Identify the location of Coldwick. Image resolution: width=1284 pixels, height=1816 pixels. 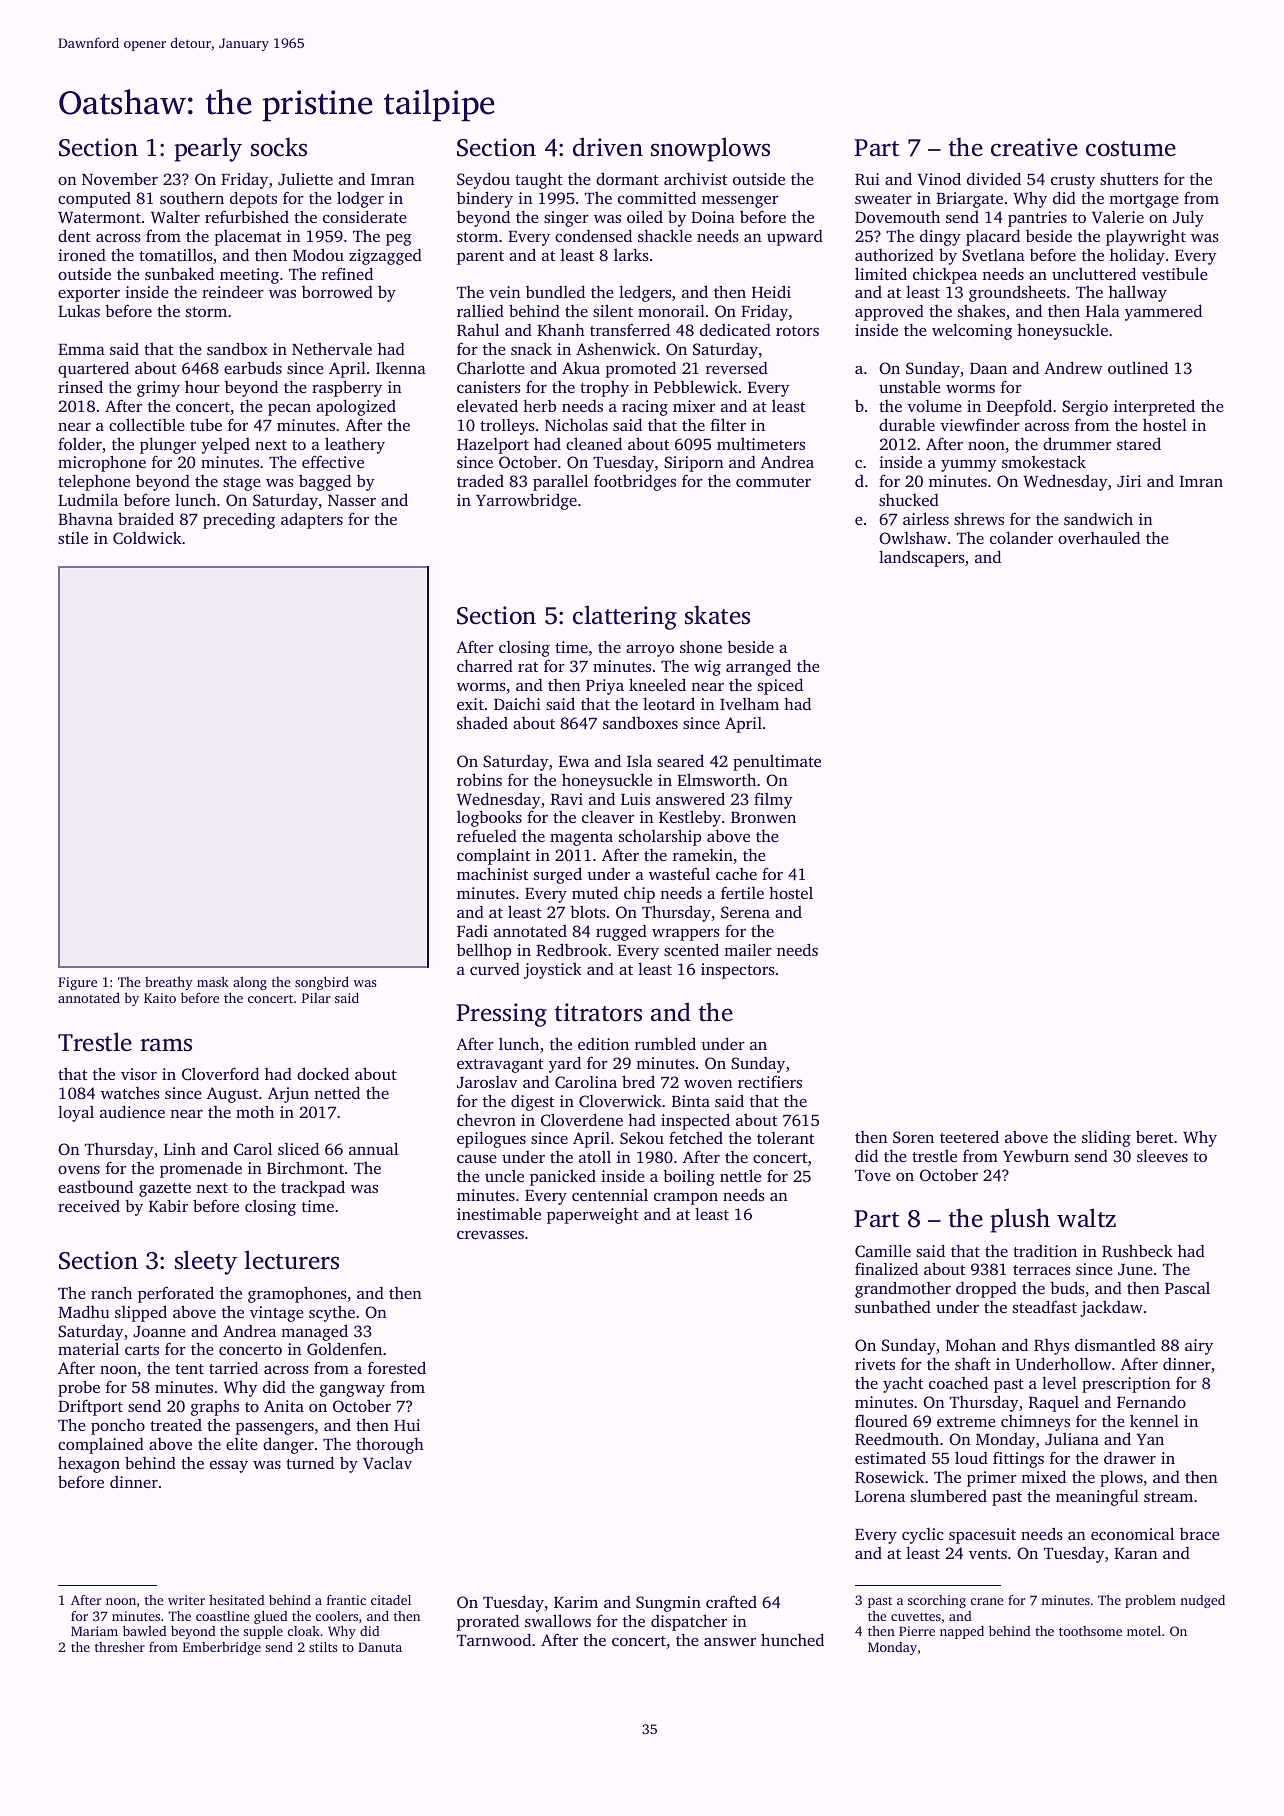
(147, 538).
